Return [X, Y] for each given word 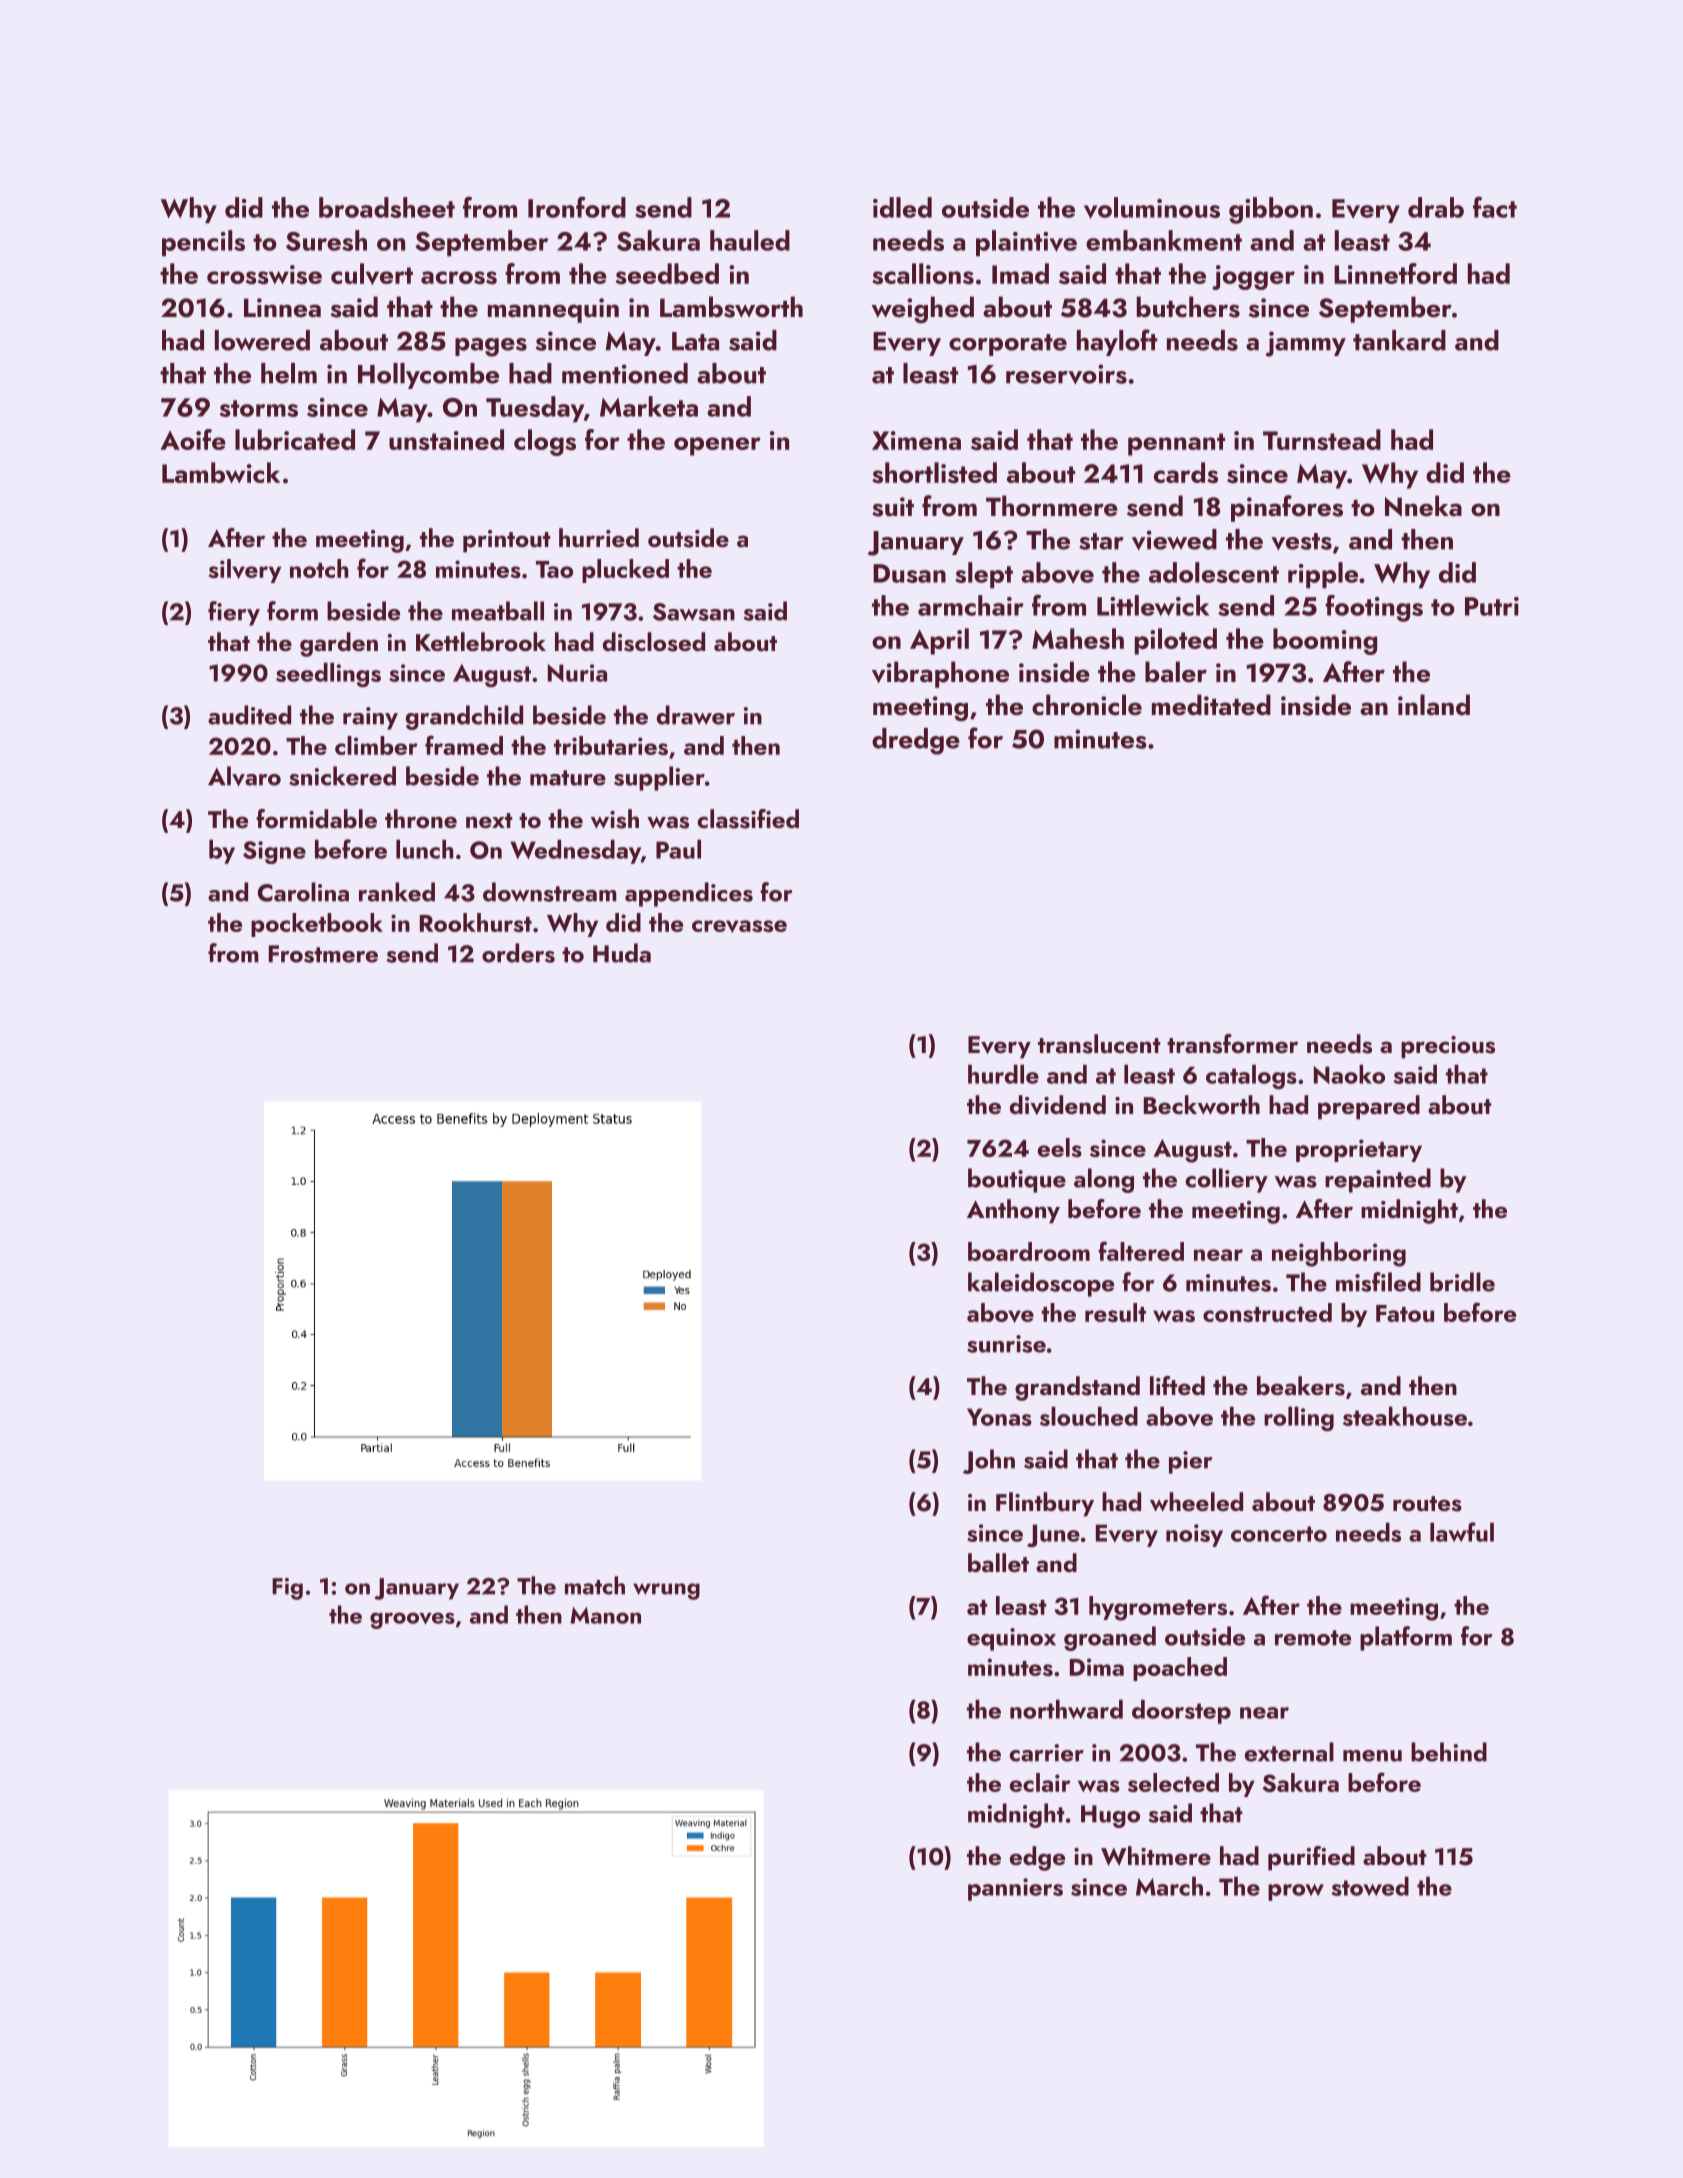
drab [1436, 207]
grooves [412, 1620]
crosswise [264, 274]
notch [319, 568]
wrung [666, 1591]
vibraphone [940, 674]
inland [1434, 704]
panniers [1015, 1889]
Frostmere [323, 954]
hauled [750, 240]
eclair [1040, 1782]
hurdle [1003, 1074]
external [1289, 1752]
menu [1372, 1756]
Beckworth [1202, 1105]
